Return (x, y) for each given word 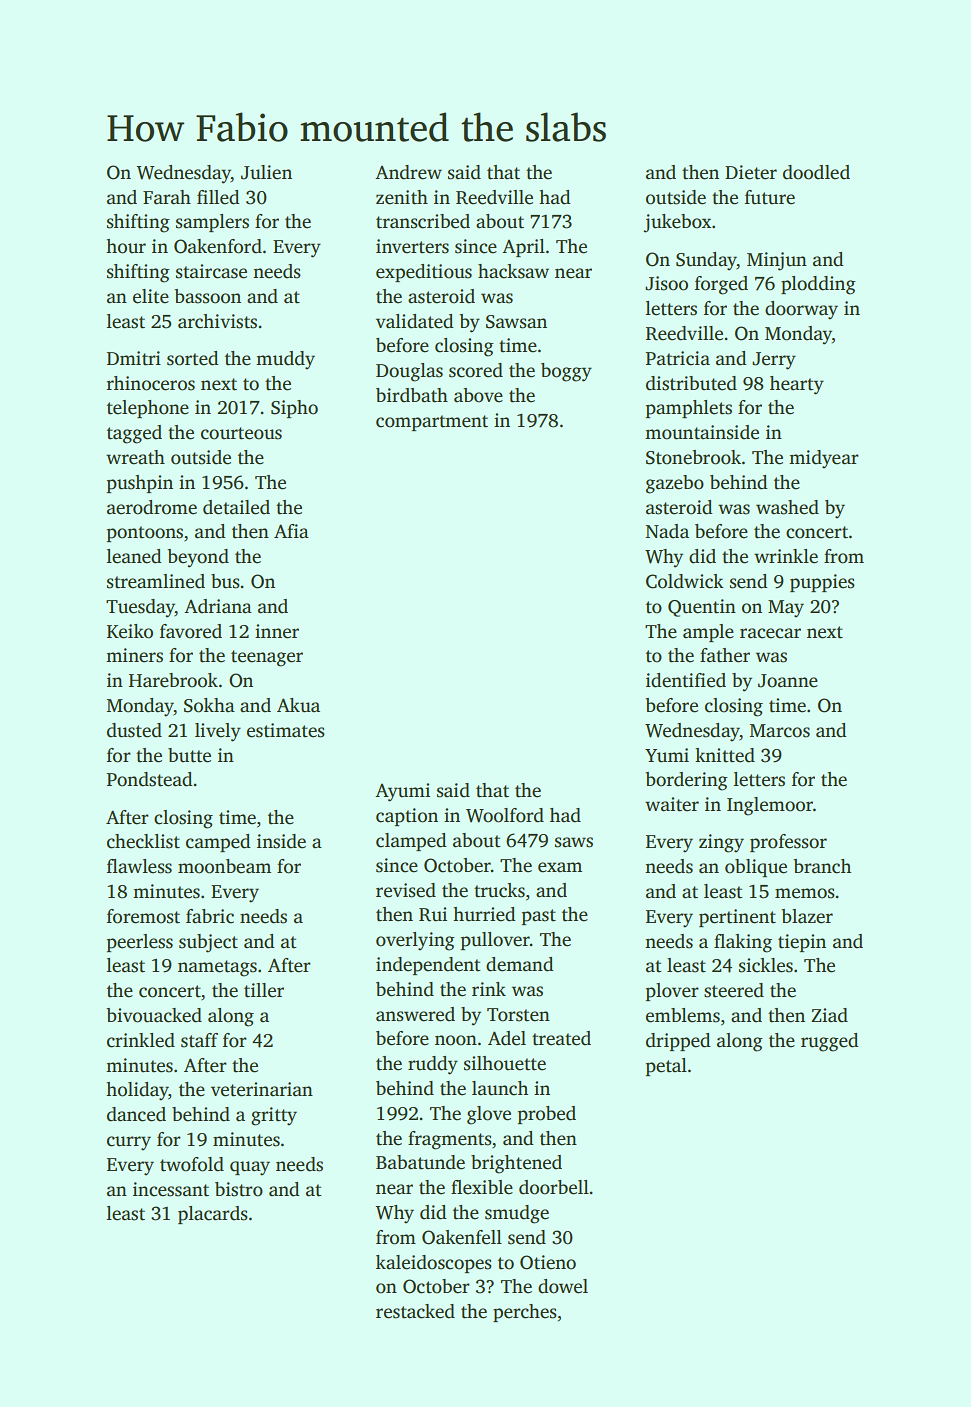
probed (547, 1115)
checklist (143, 841)
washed (787, 507)
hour (126, 246)
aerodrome (152, 507)
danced (136, 1114)
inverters (412, 246)
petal (666, 1067)
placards (213, 1215)
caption (407, 817)
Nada (667, 531)
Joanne (788, 681)
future (770, 197)
